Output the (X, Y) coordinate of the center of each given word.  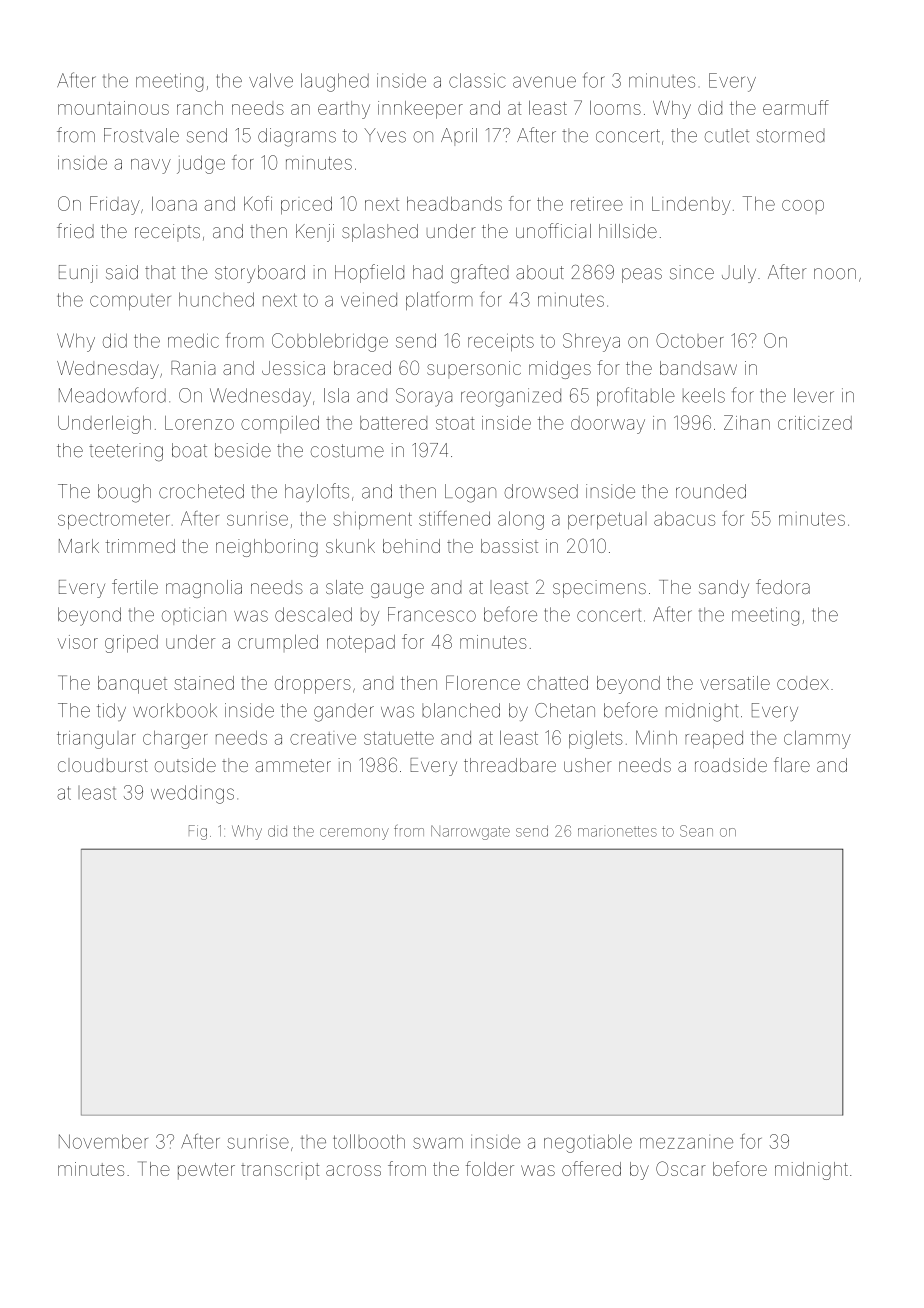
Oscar (681, 1168)
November (103, 1141)
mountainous (113, 108)
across (353, 1170)
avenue (544, 82)
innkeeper (420, 110)
